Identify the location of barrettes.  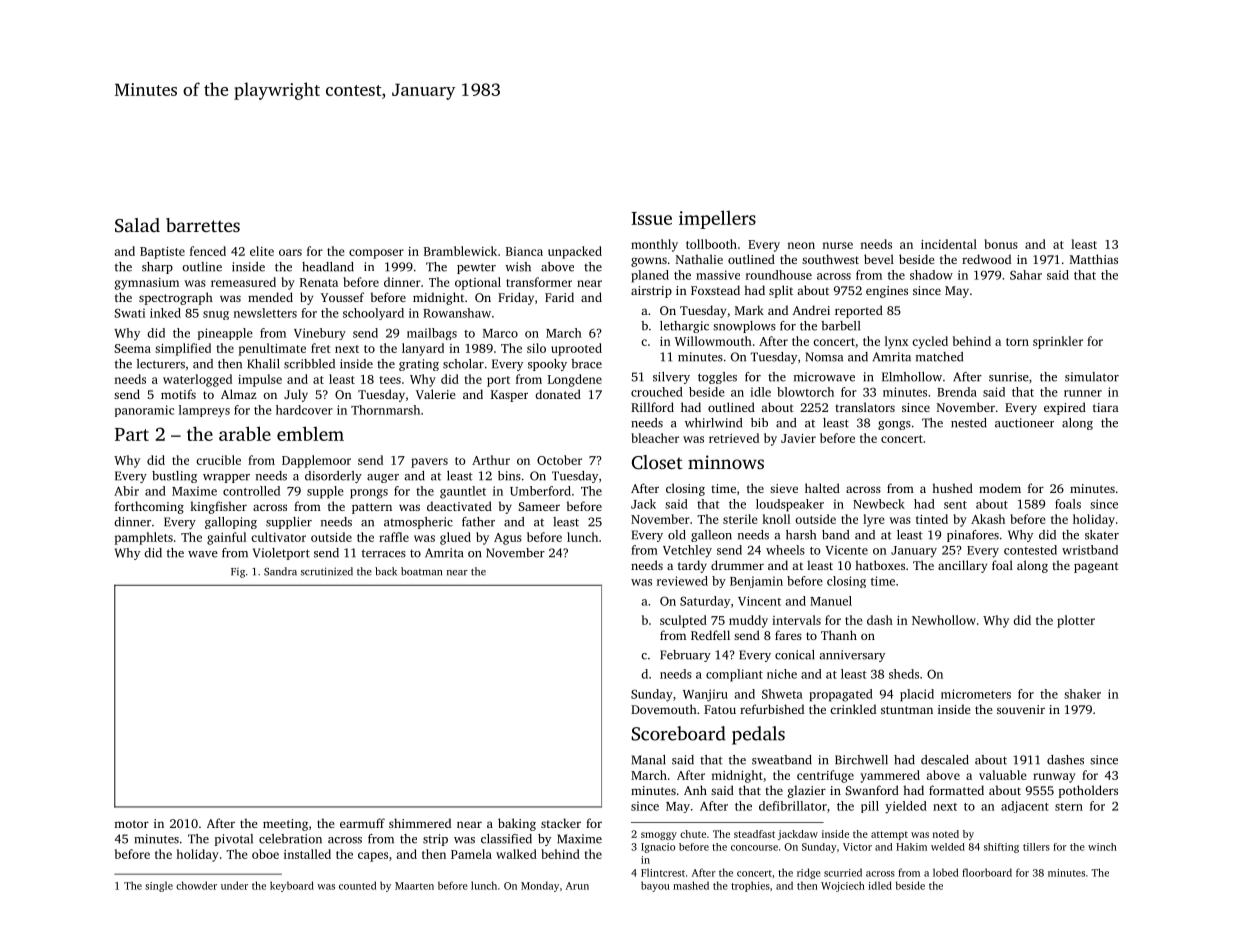
(203, 225).
